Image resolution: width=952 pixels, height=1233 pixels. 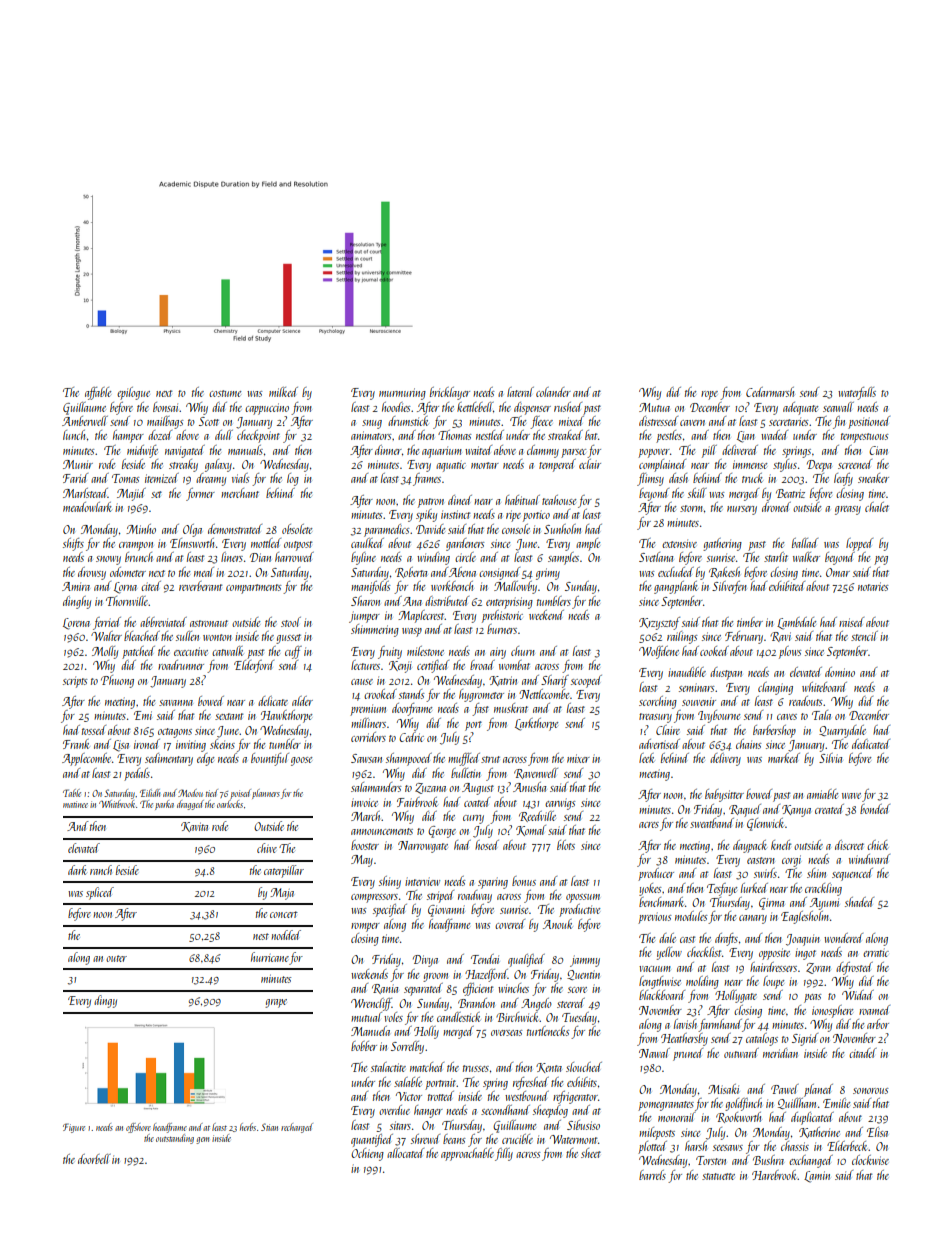 What do you see at coordinates (871, 744) in the page?
I see `dedicated` at bounding box center [871, 744].
